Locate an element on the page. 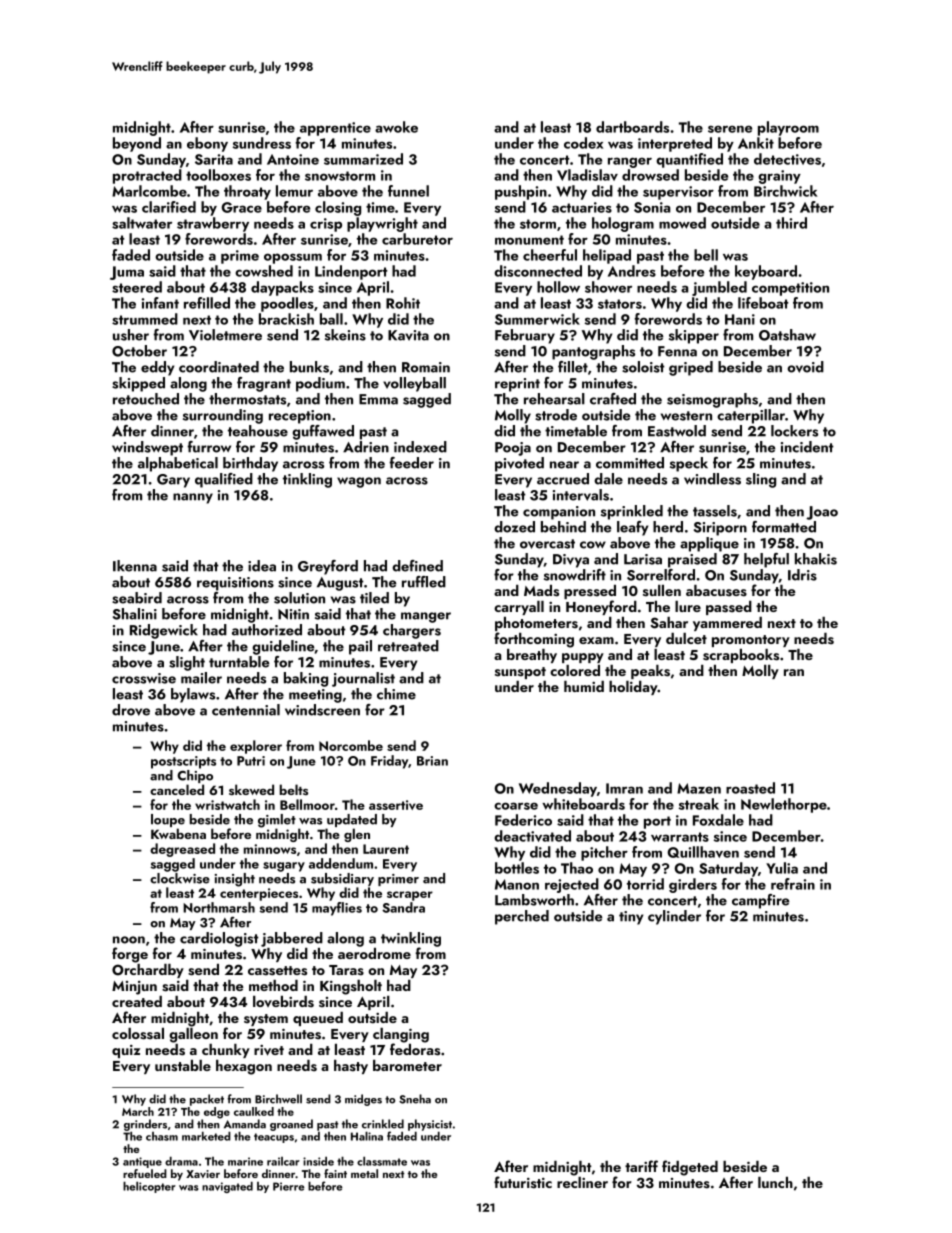 This document has height=1233, width=952. campfire is located at coordinates (760, 901).
